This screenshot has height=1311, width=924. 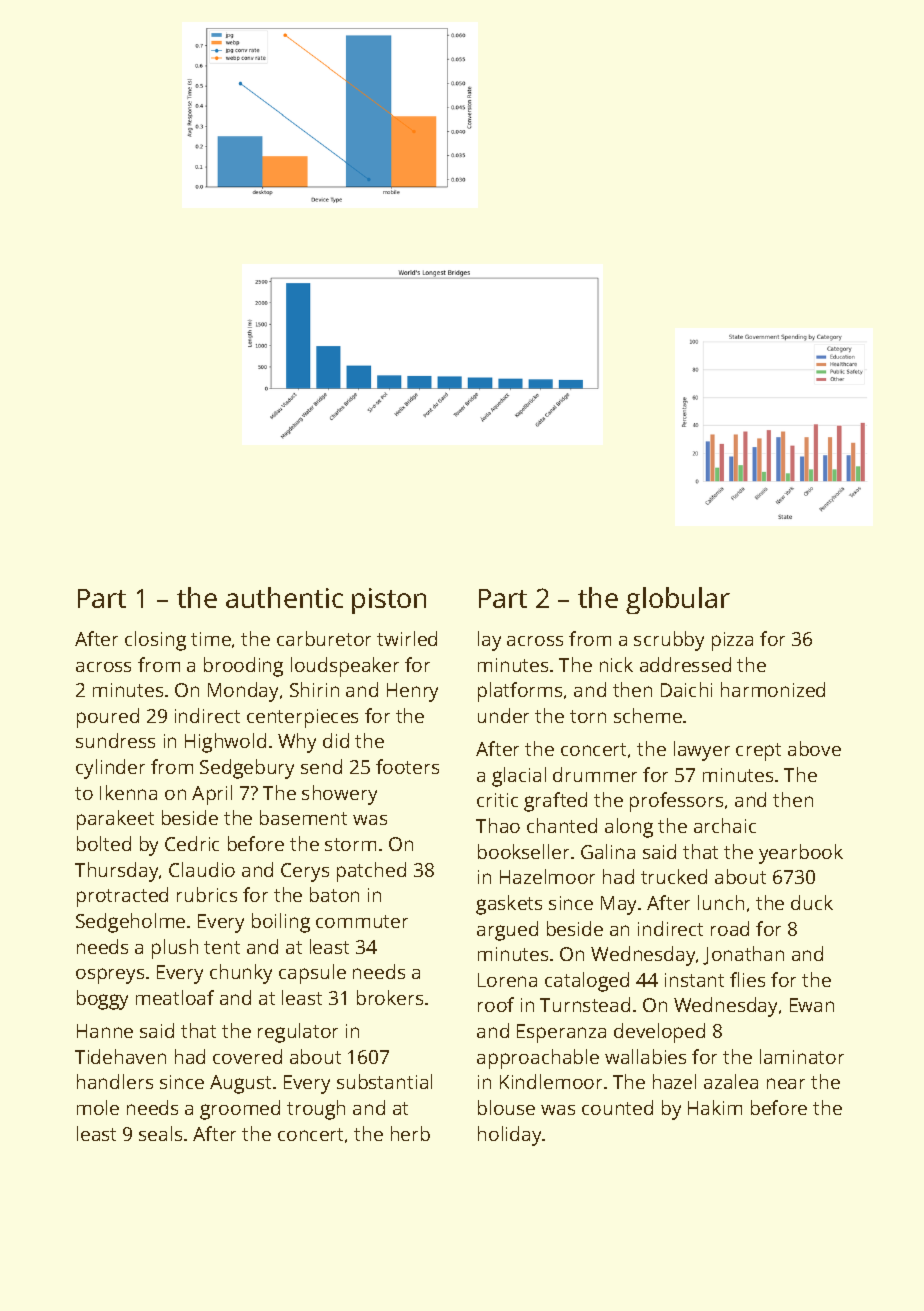 I want to click on pizza, so click(x=732, y=641).
